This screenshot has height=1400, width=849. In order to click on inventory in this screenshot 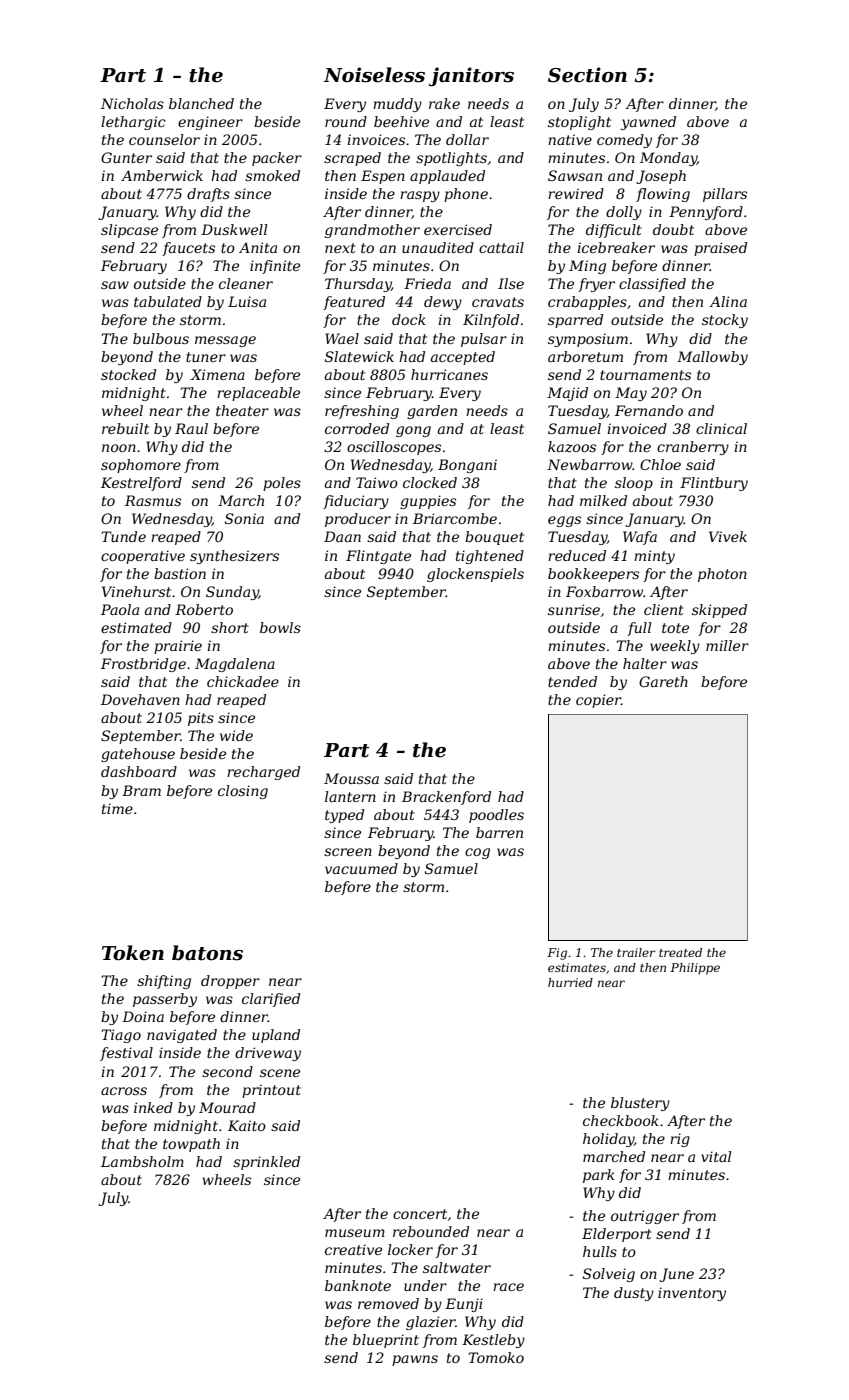, I will do `click(692, 1294)`.
